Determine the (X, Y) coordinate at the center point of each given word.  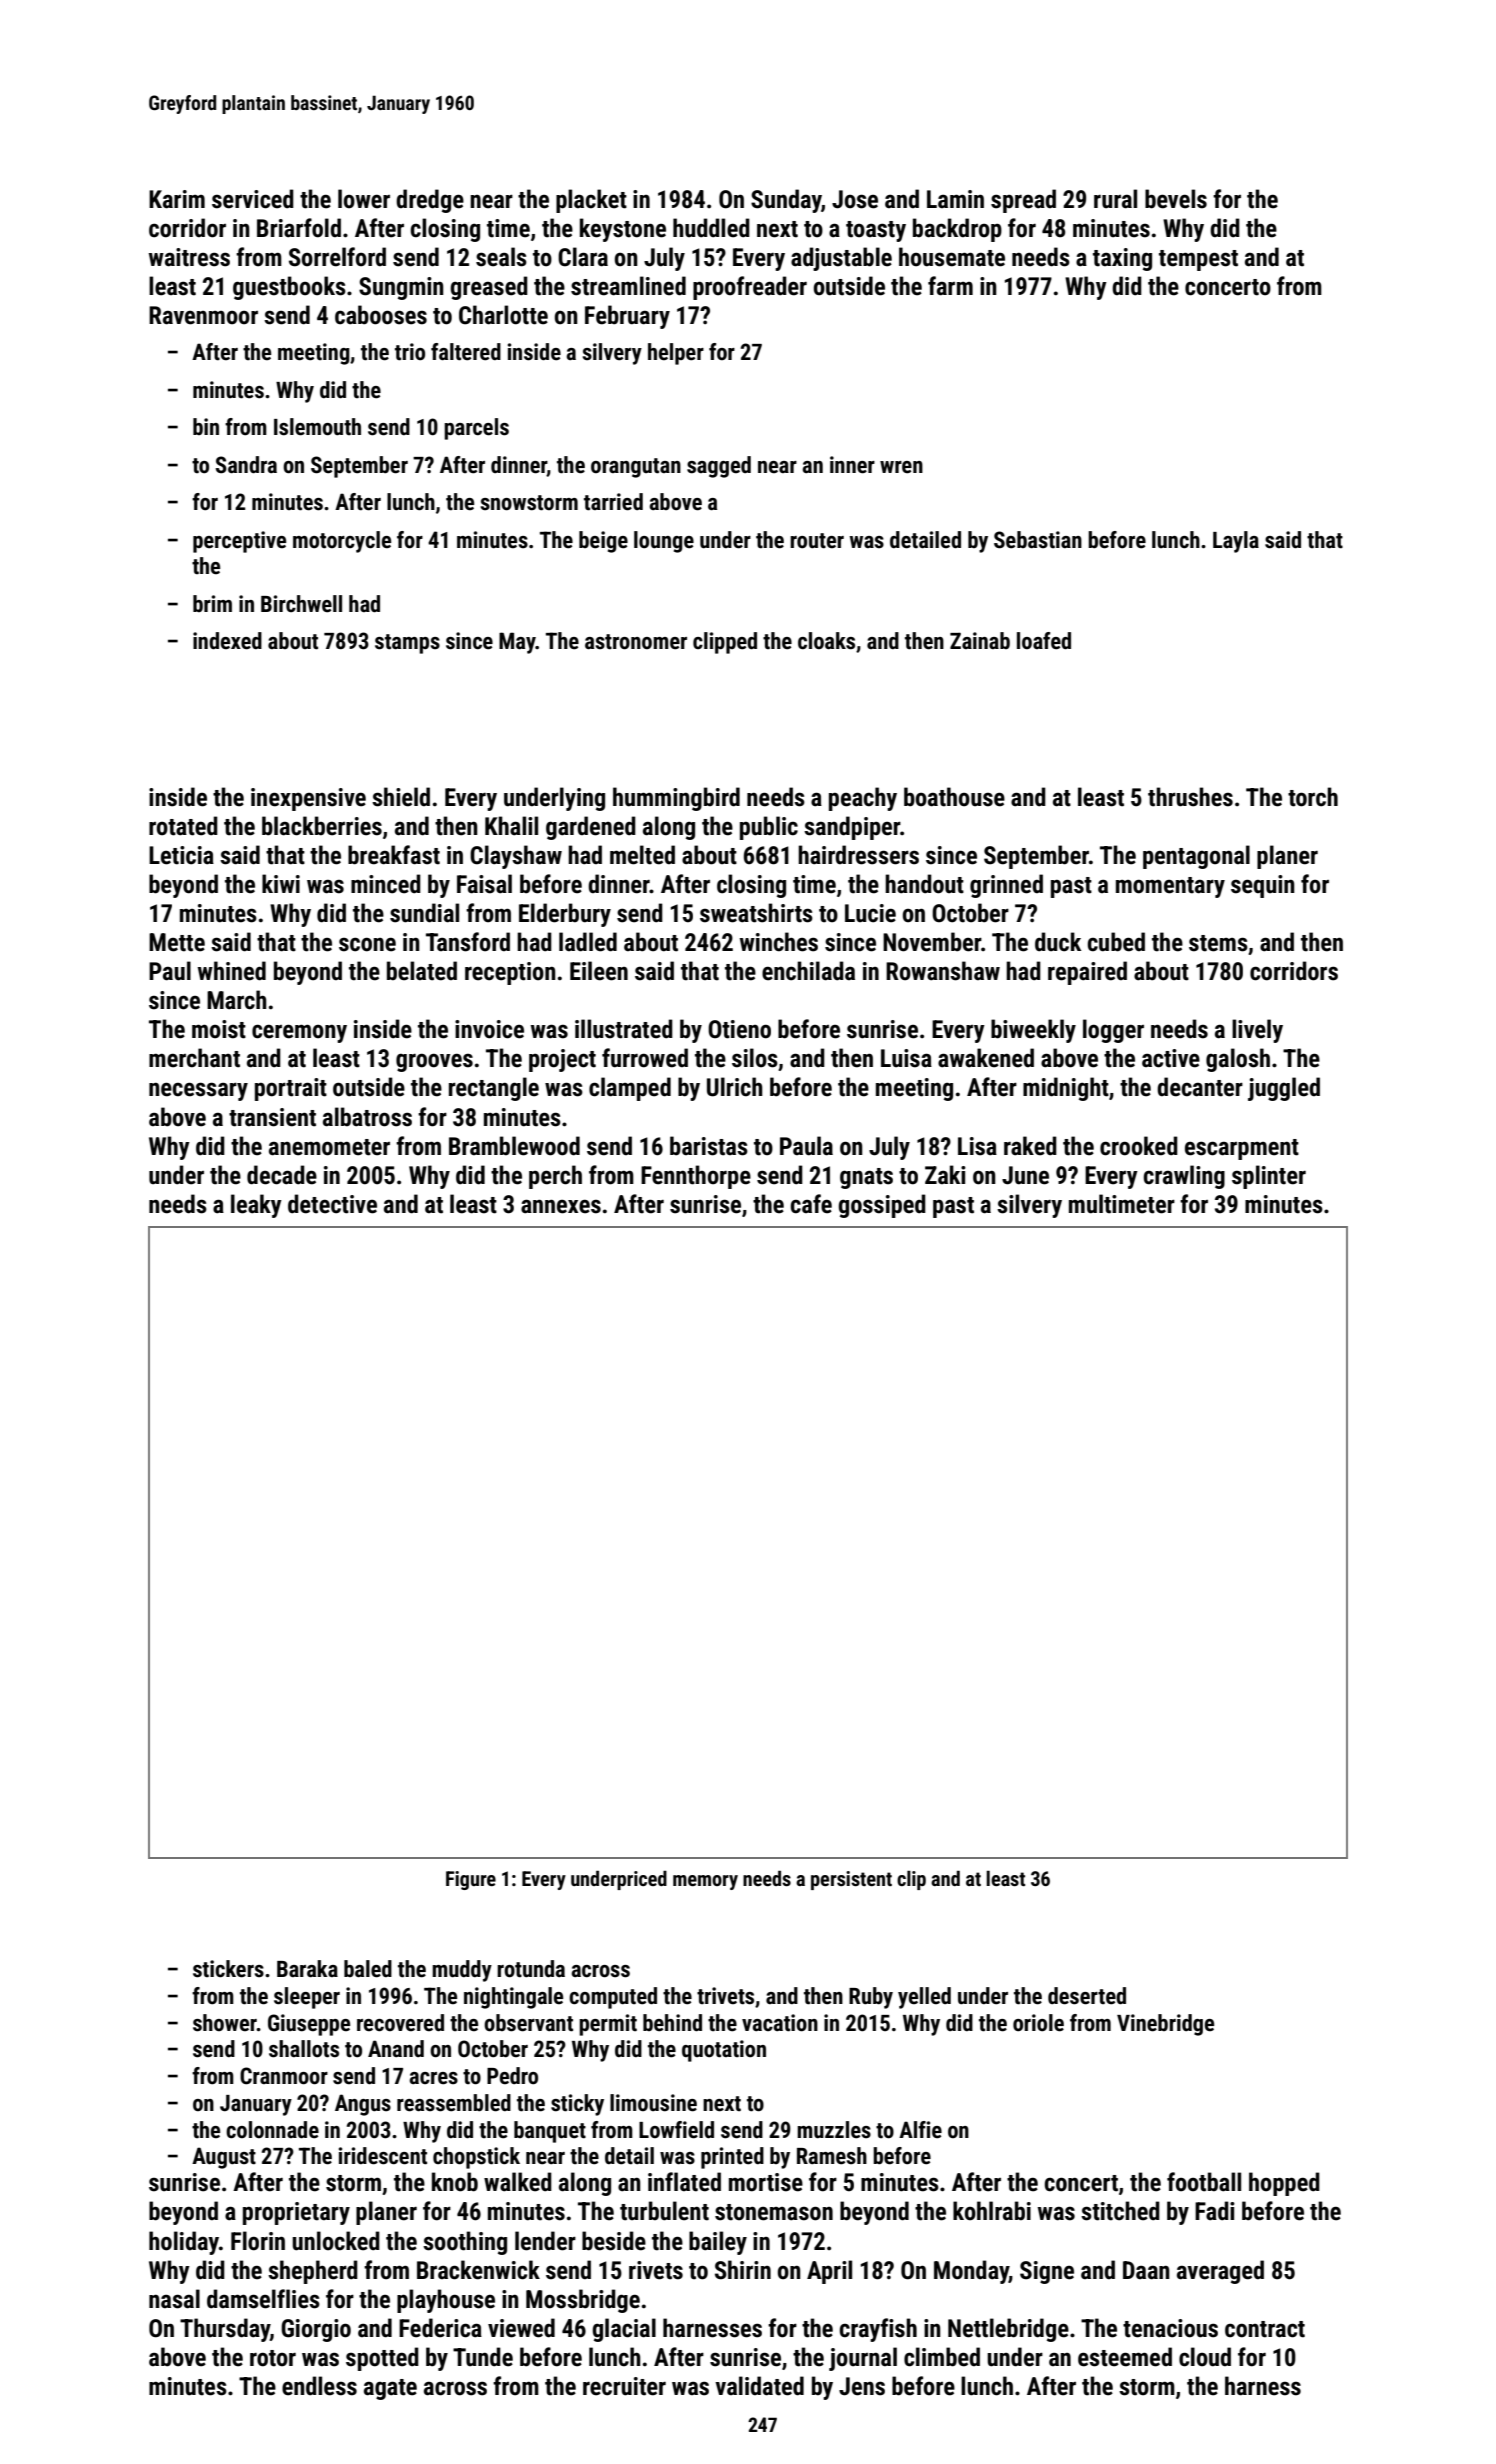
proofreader (750, 288)
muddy (462, 1971)
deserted (1087, 1996)
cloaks (826, 641)
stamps (407, 644)
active (1171, 1058)
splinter (1269, 1177)
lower (364, 199)
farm (950, 286)
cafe (811, 1204)
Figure (471, 1880)
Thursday (225, 2330)
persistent (851, 1880)
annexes (561, 1206)
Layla (1236, 542)
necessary (198, 1091)
